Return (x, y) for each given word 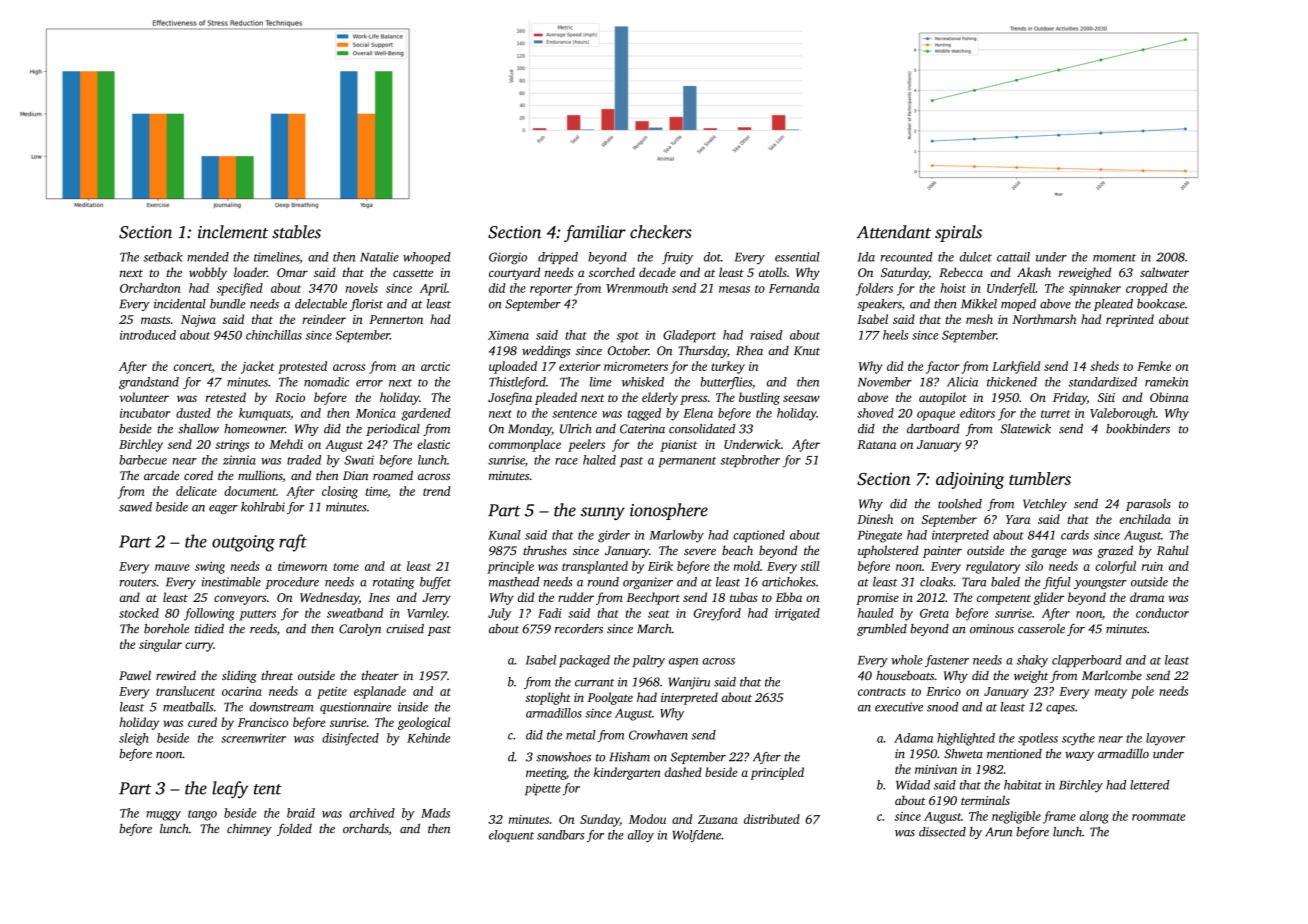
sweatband (355, 613)
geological (424, 723)
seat (658, 614)
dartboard (933, 429)
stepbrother (750, 461)
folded (294, 830)
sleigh (134, 739)
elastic (433, 444)
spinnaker (1095, 289)
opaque (936, 416)
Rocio (290, 397)
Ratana (876, 444)
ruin (1152, 566)
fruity (677, 258)
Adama (913, 738)
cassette (413, 273)
